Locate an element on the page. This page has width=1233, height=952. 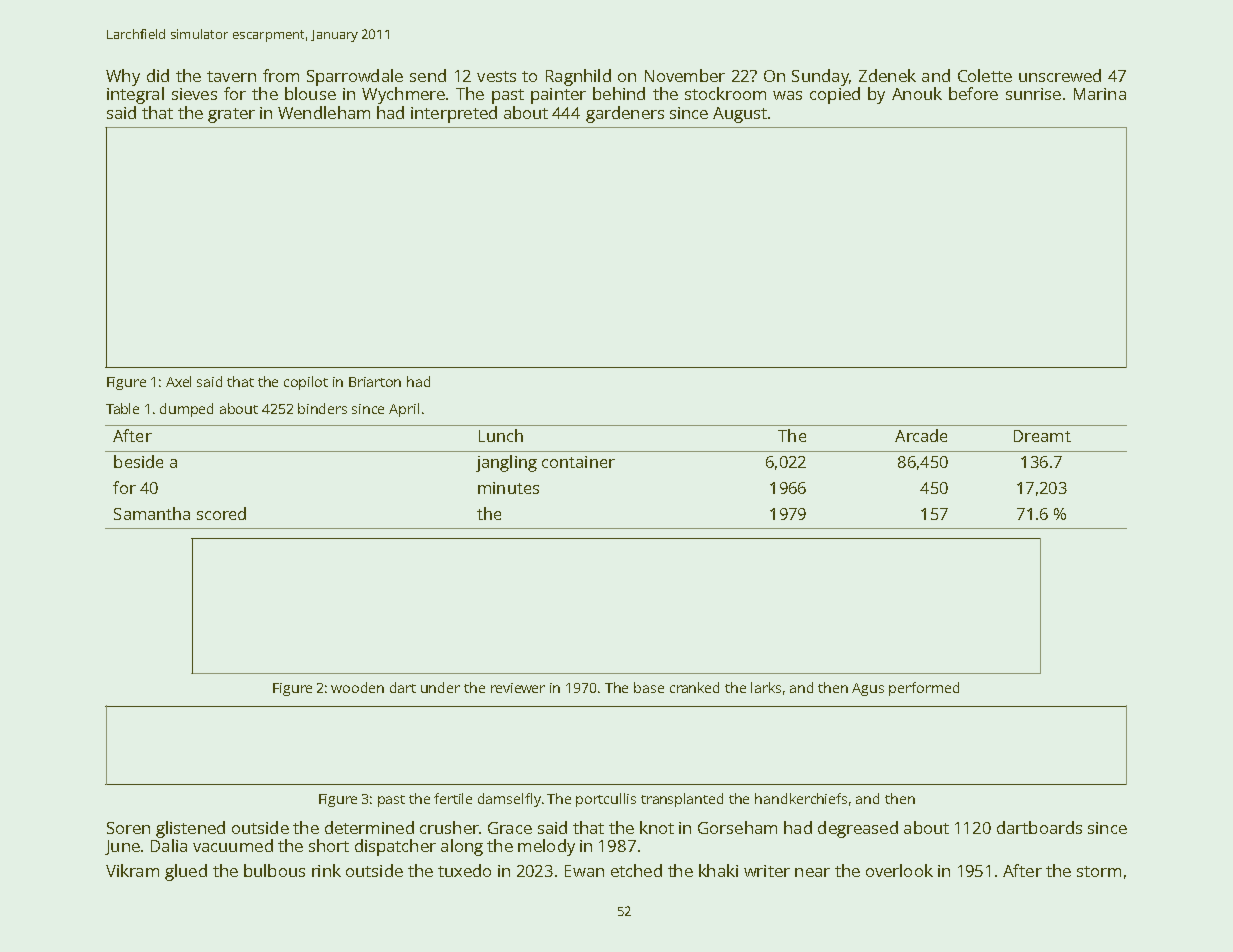
wooden is located at coordinates (357, 687).
